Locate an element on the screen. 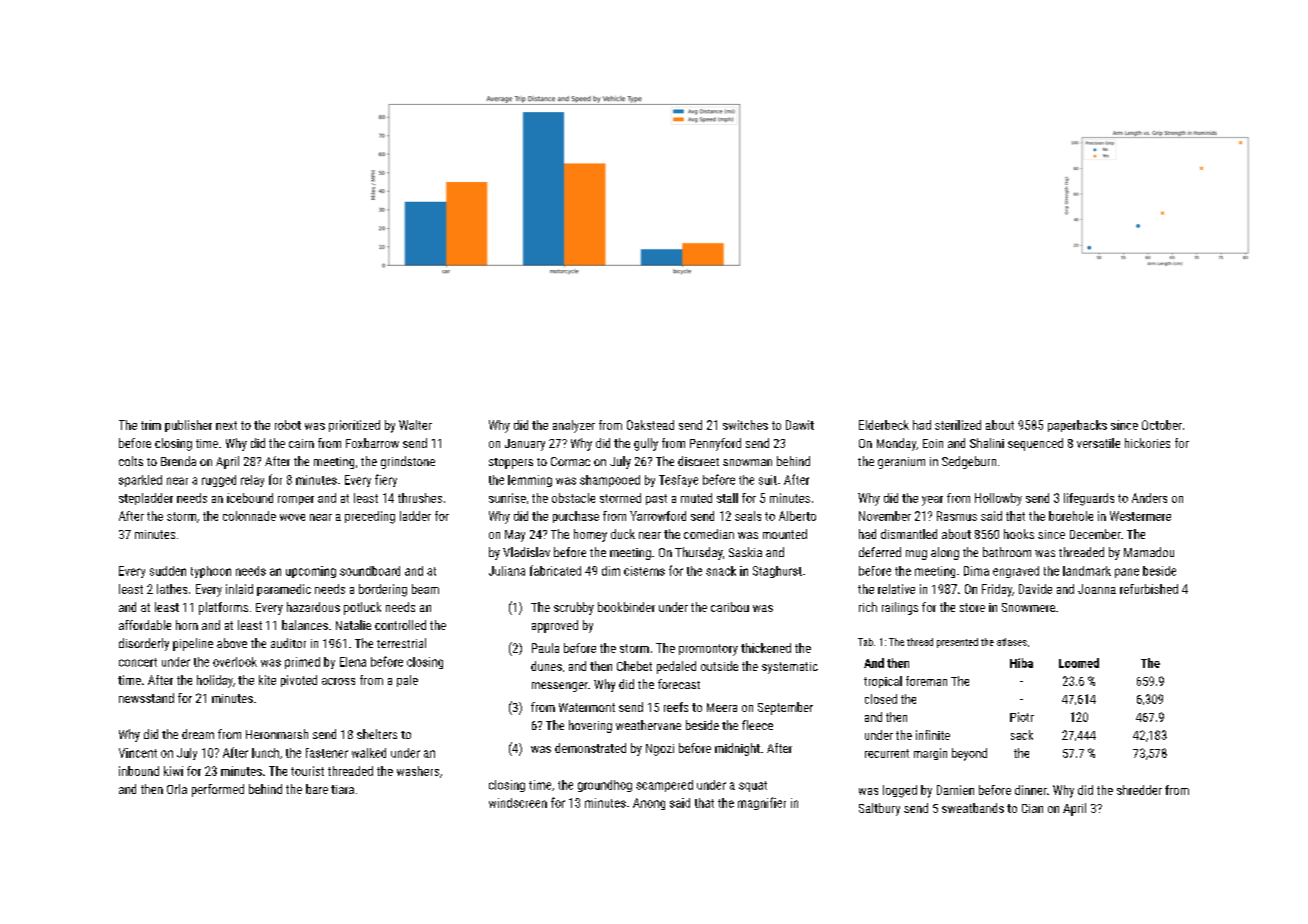 This screenshot has width=1308, height=924. Loomed is located at coordinates (1079, 663).
